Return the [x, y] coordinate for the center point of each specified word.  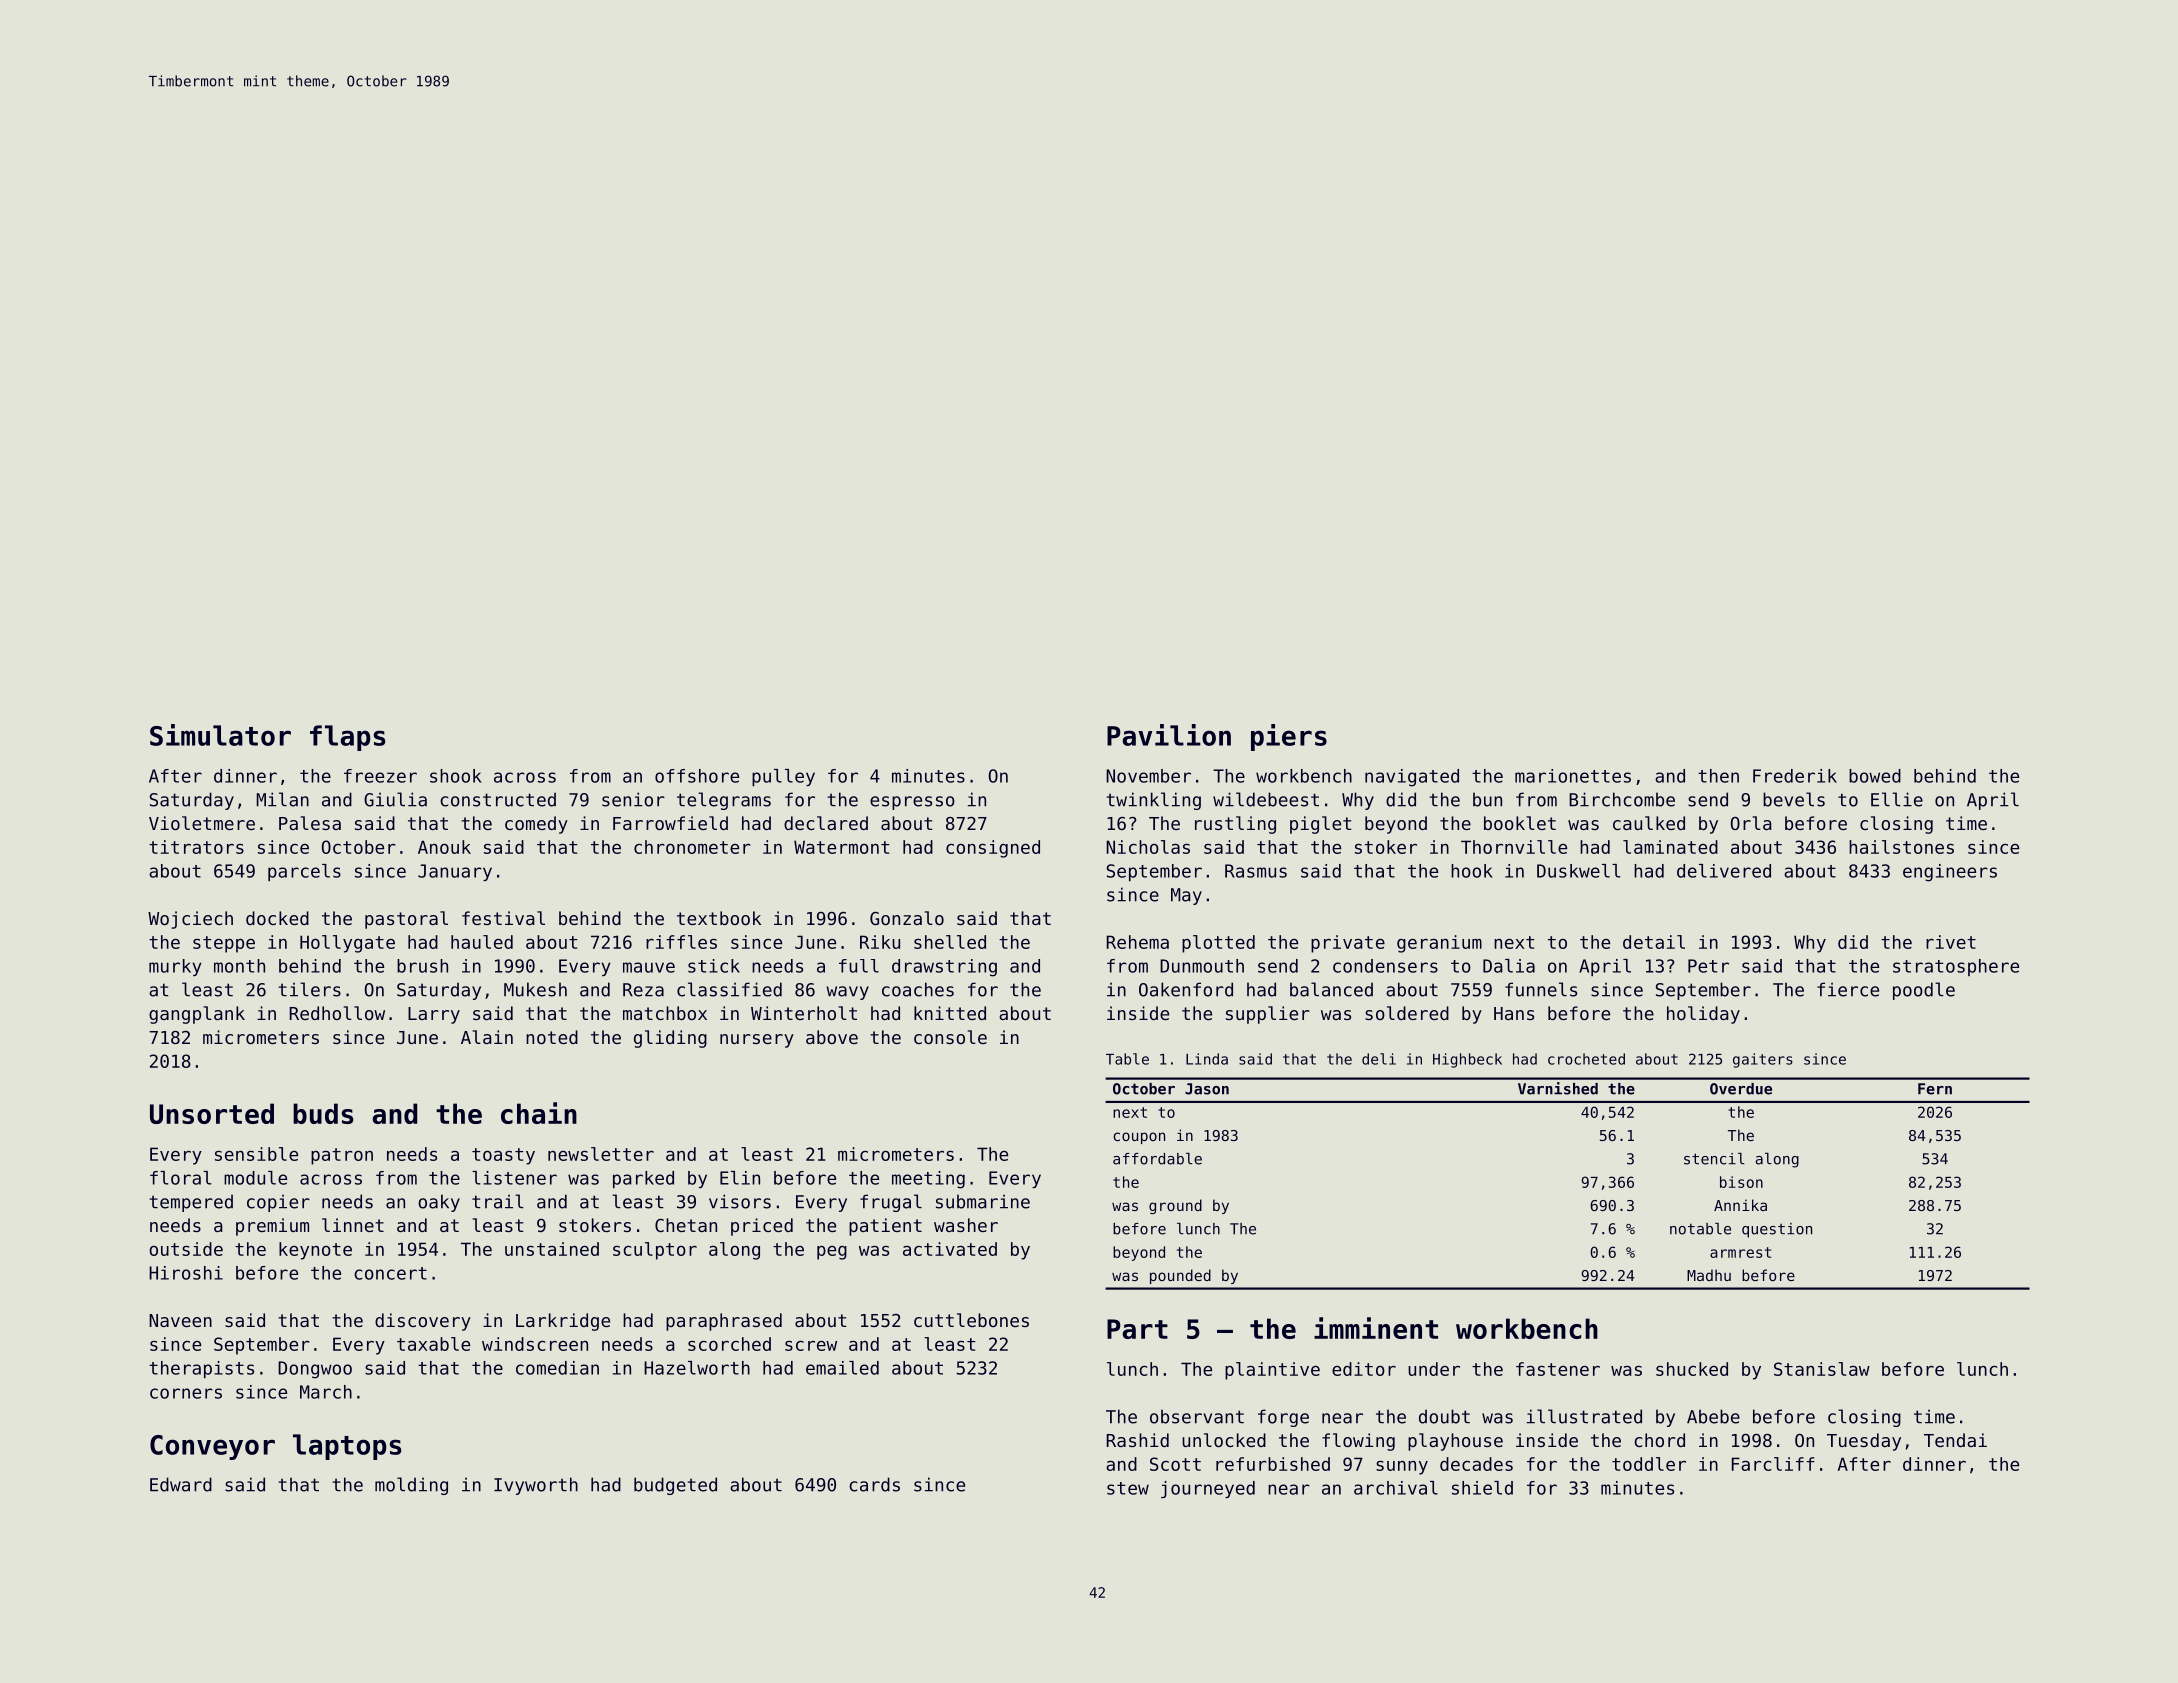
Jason [1207, 1089]
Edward [181, 1484]
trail [498, 1201]
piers [1289, 737]
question [1777, 1230]
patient [885, 1227]
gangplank [197, 1015]
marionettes [1573, 776]
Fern [1935, 1089]
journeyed [1208, 1489]
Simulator [220, 735]
